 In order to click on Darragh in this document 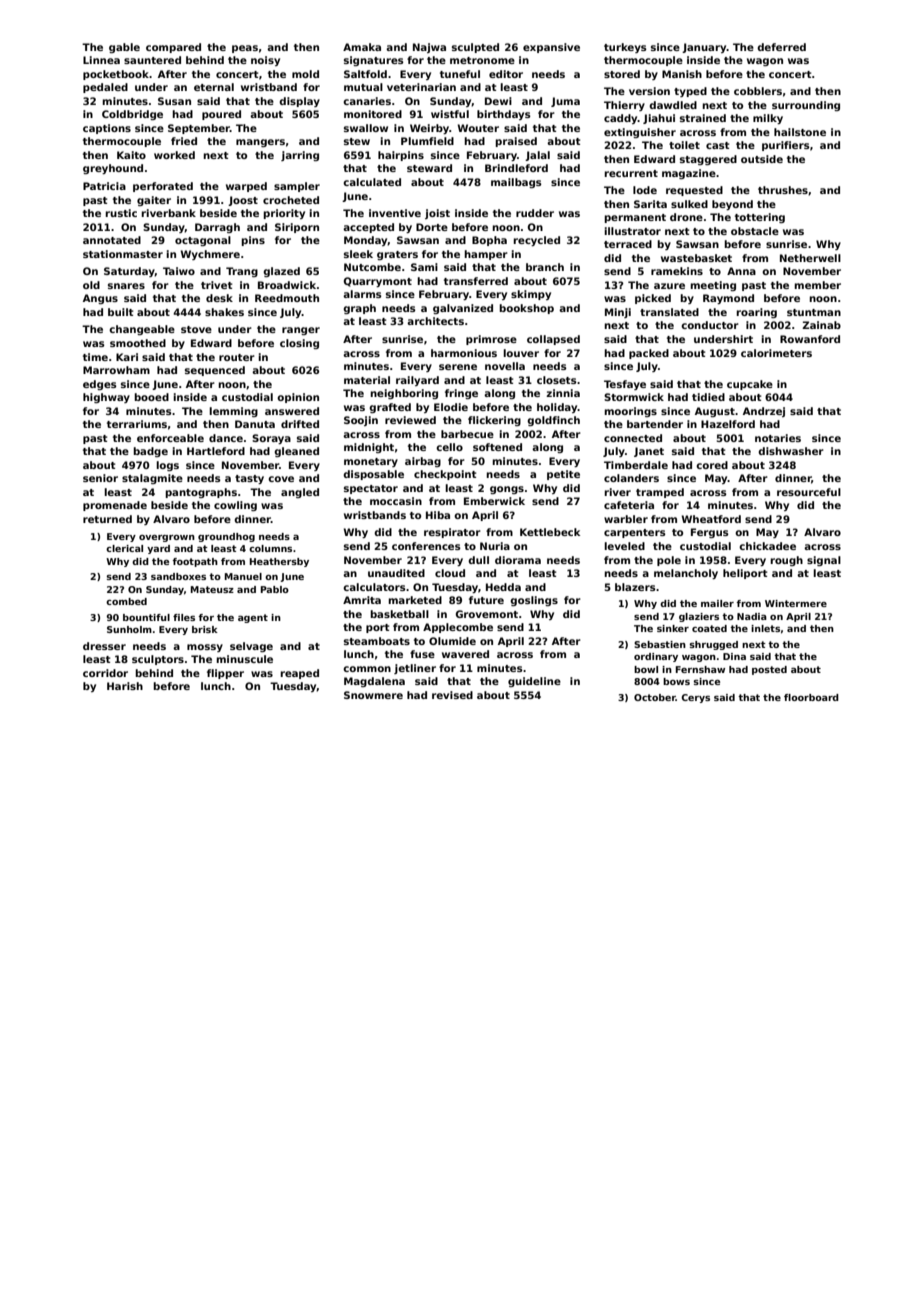, I will do `click(217, 228)`.
